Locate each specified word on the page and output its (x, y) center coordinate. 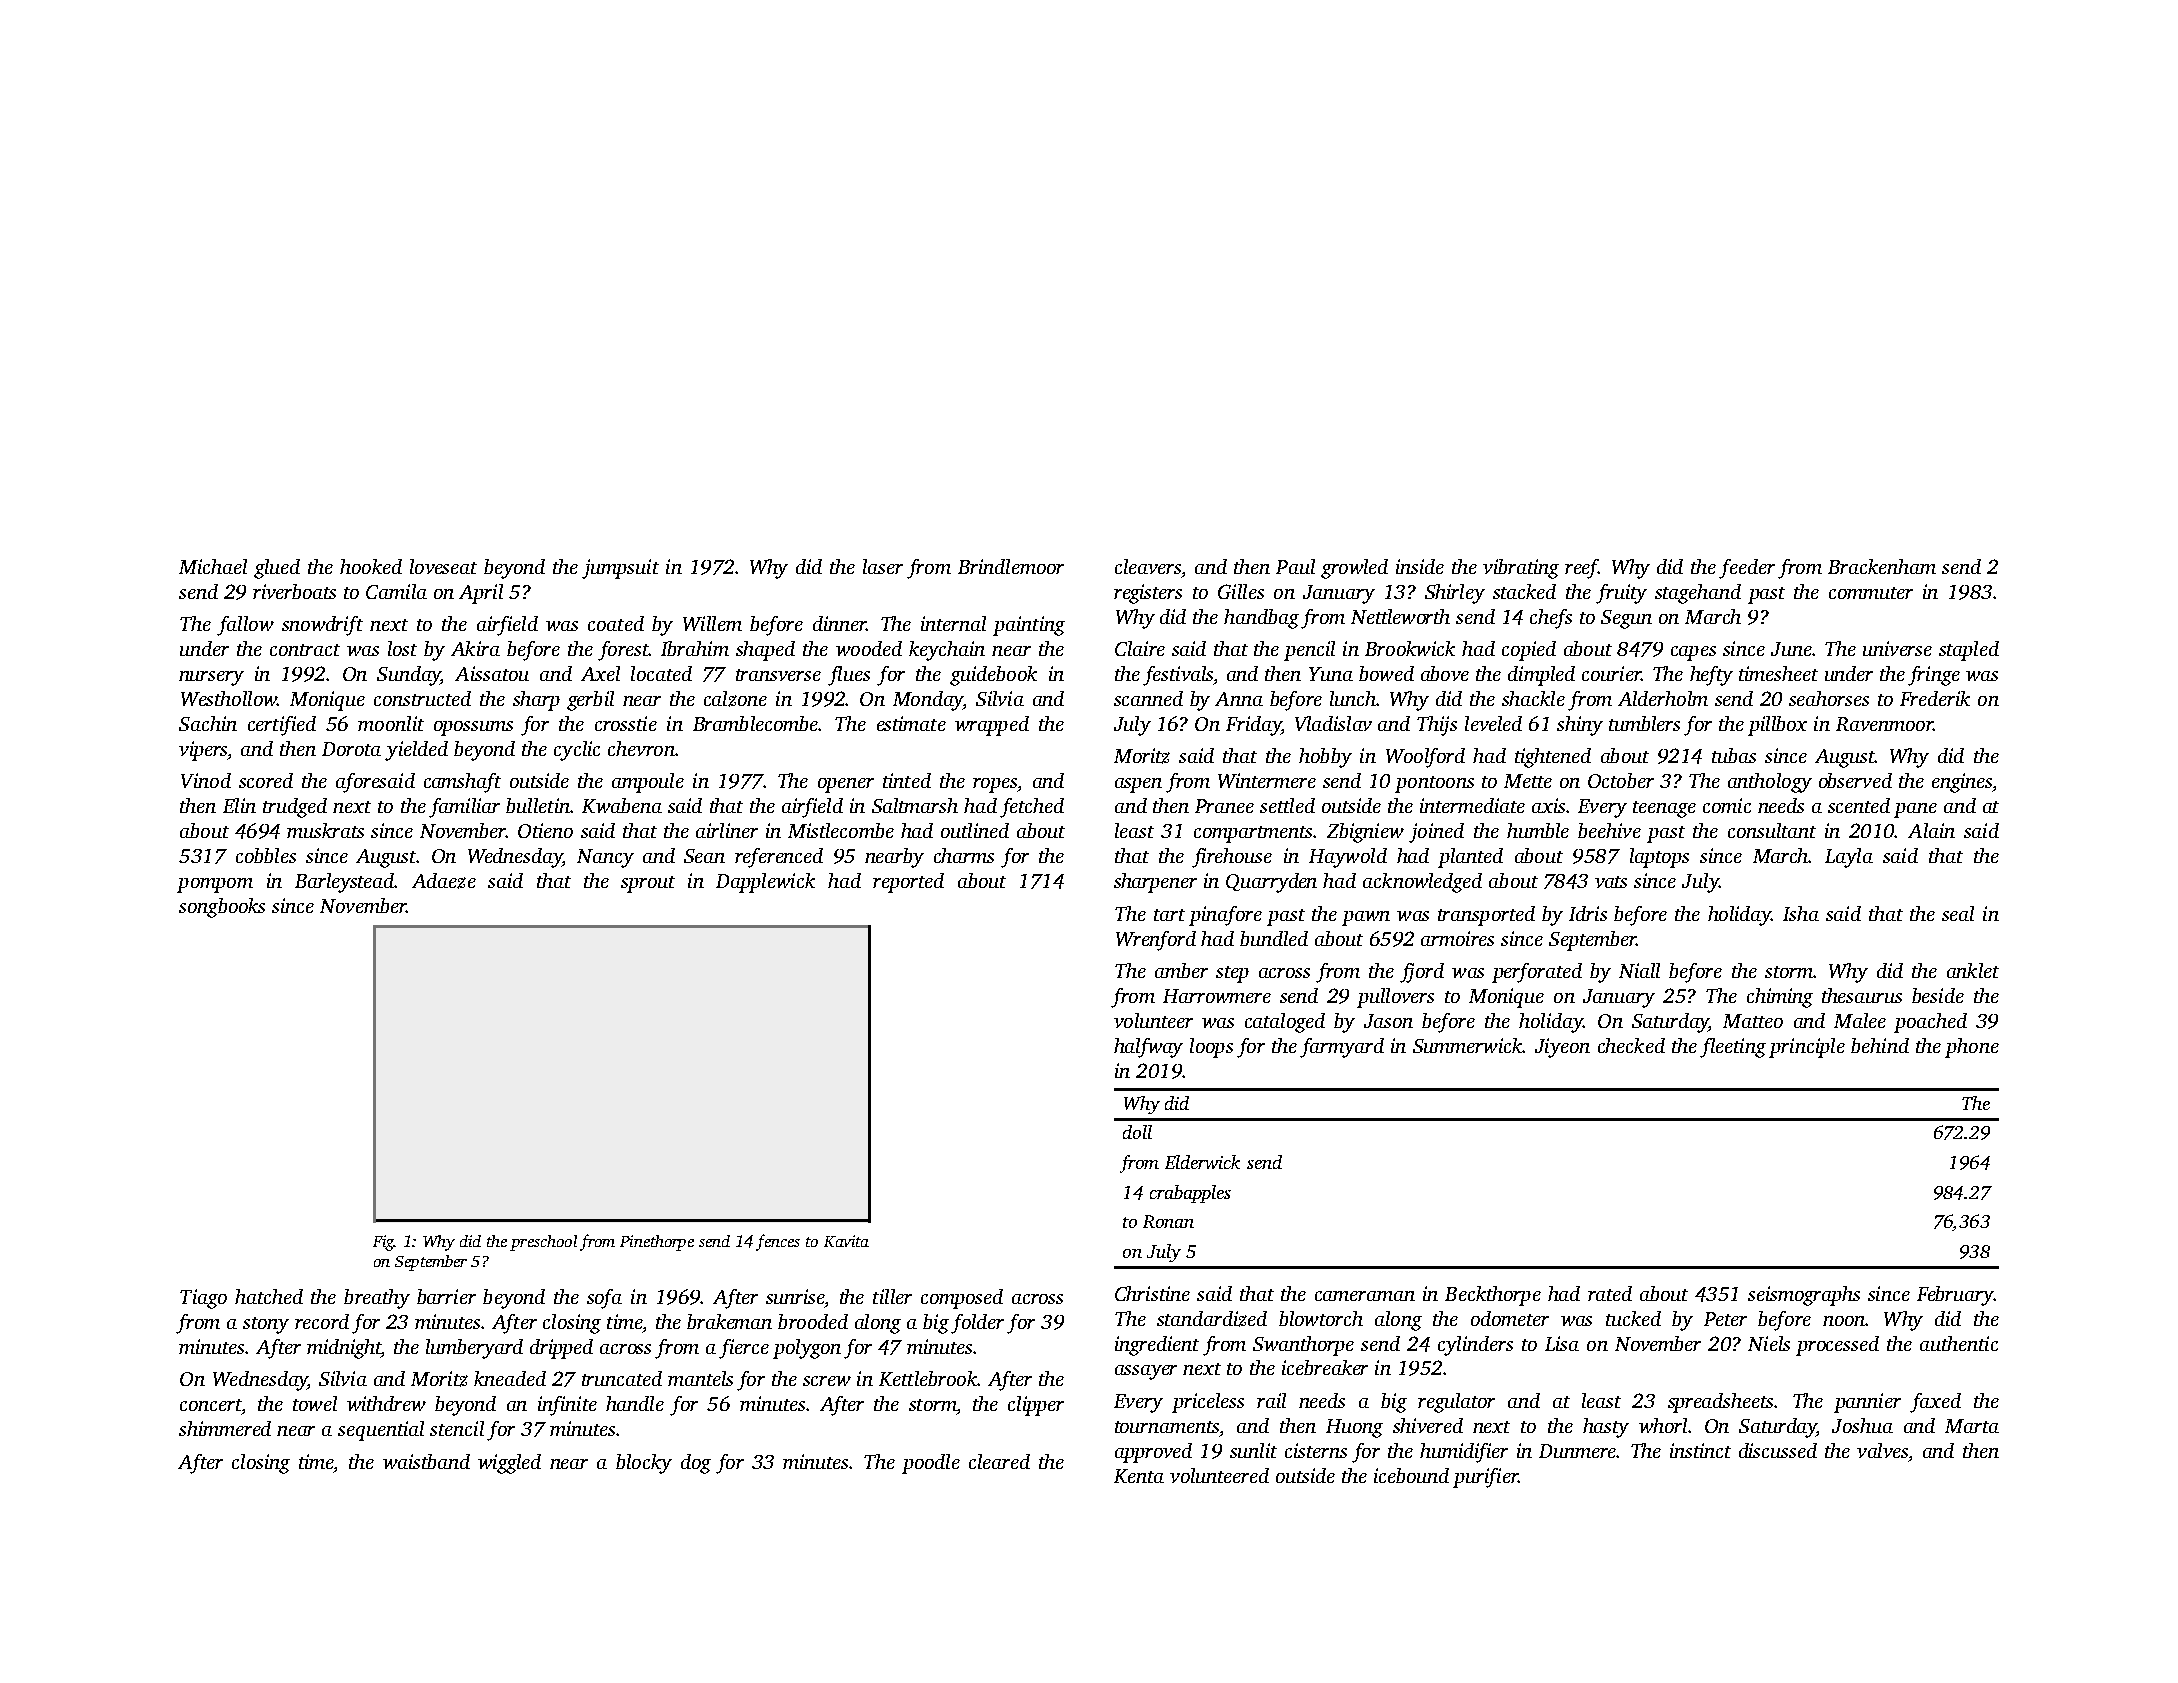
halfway (1148, 1048)
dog (696, 1464)
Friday (1253, 726)
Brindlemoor (1011, 566)
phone (1972, 1048)
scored (266, 780)
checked (1631, 1045)
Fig (383, 1243)
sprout (648, 884)
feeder (1747, 569)
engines (1962, 783)
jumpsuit (620, 569)
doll (1137, 1132)
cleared (999, 1461)
